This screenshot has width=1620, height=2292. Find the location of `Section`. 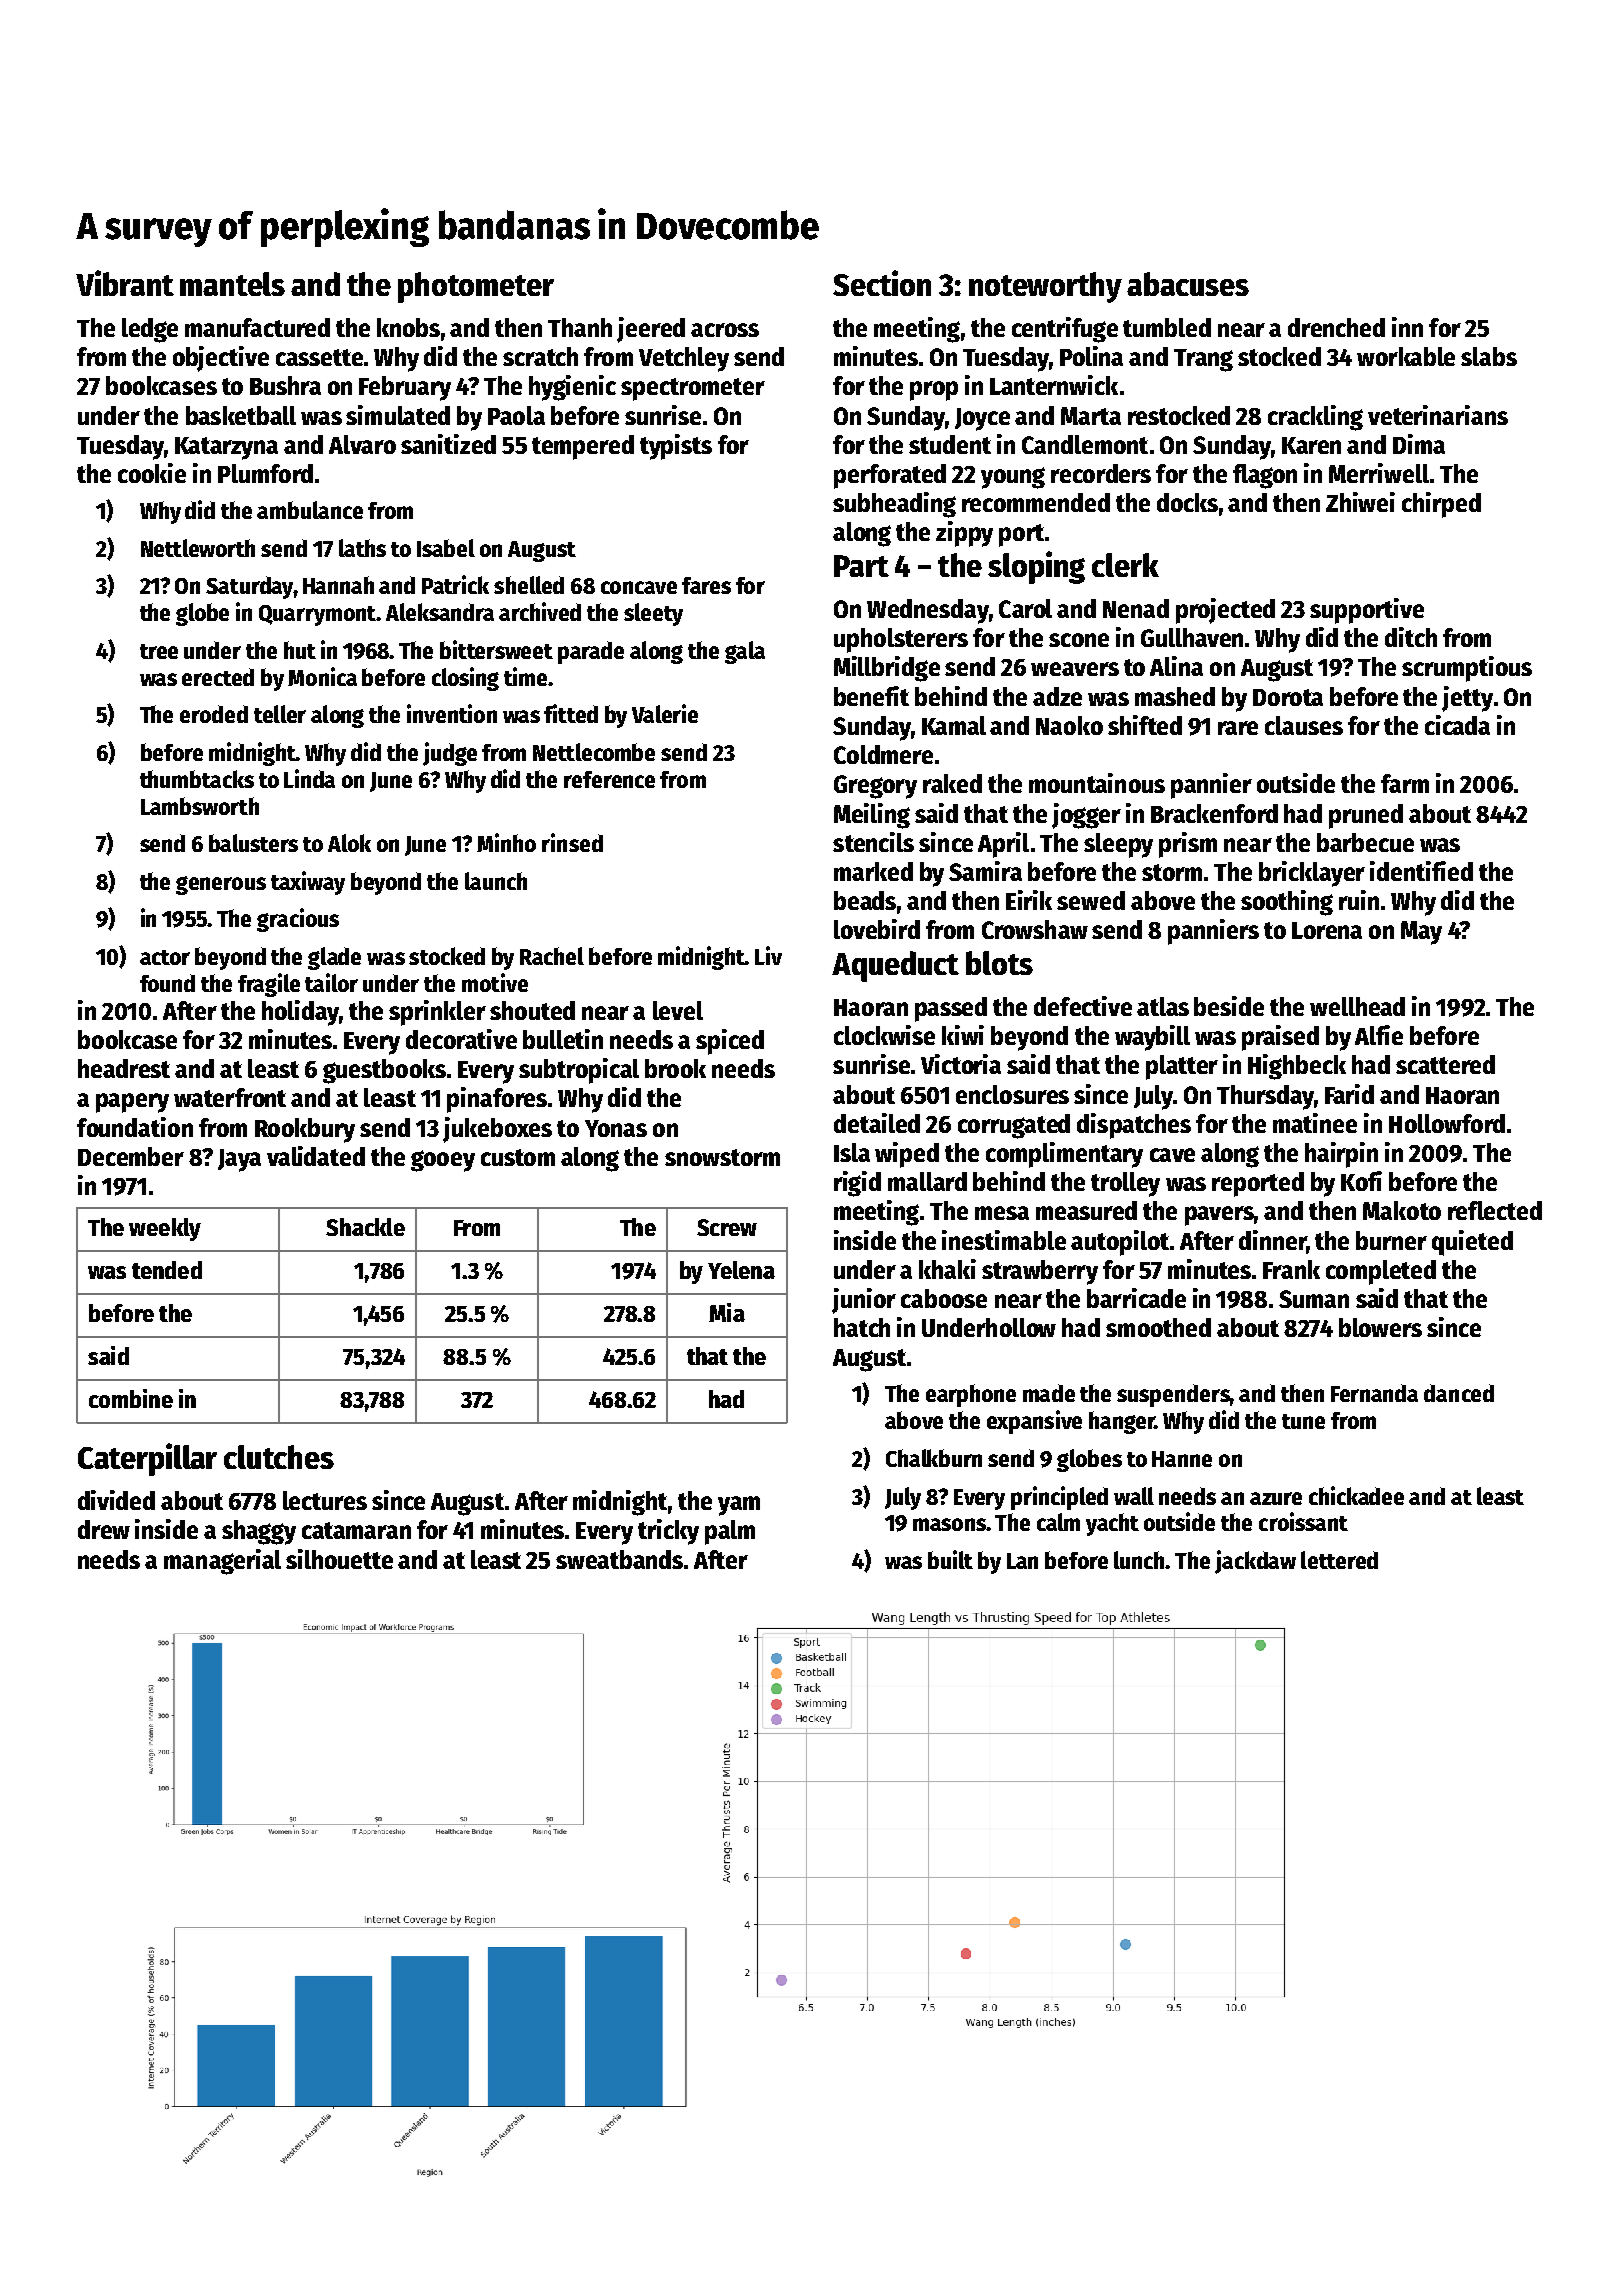

Section is located at coordinates (882, 283).
